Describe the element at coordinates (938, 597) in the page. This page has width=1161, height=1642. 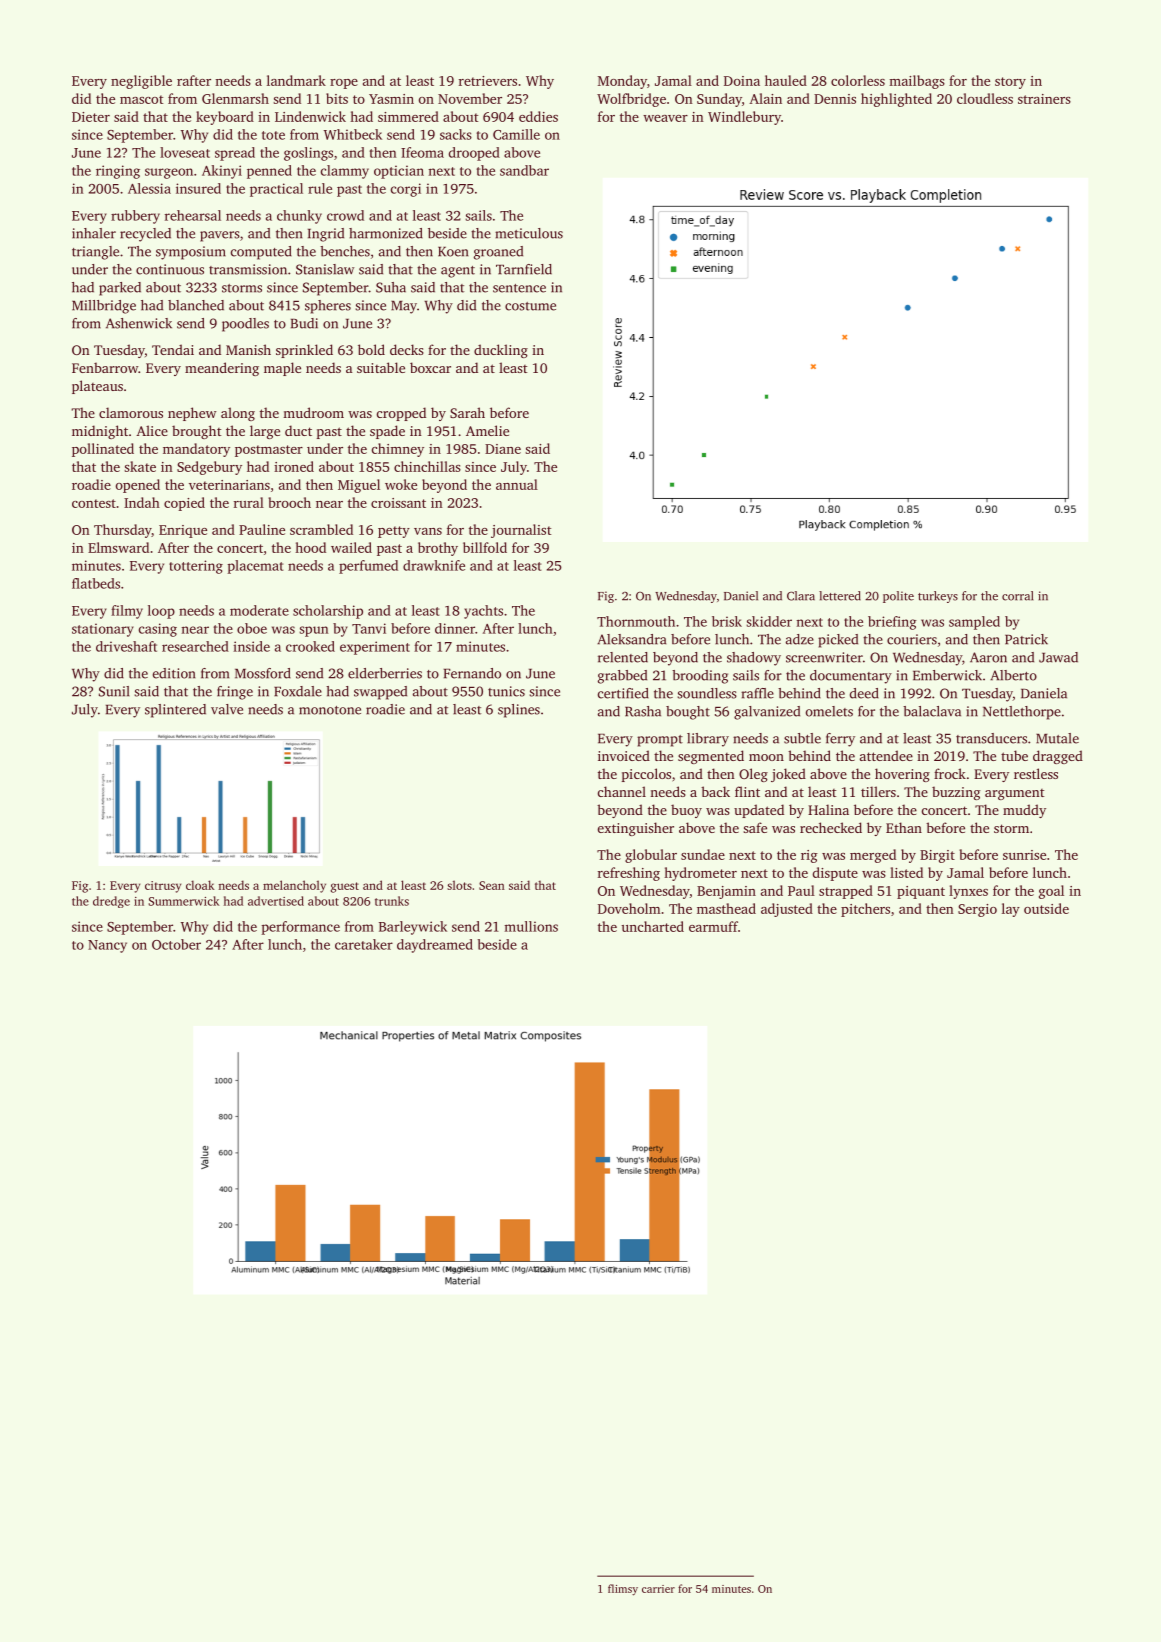
I see `turkeys` at that location.
